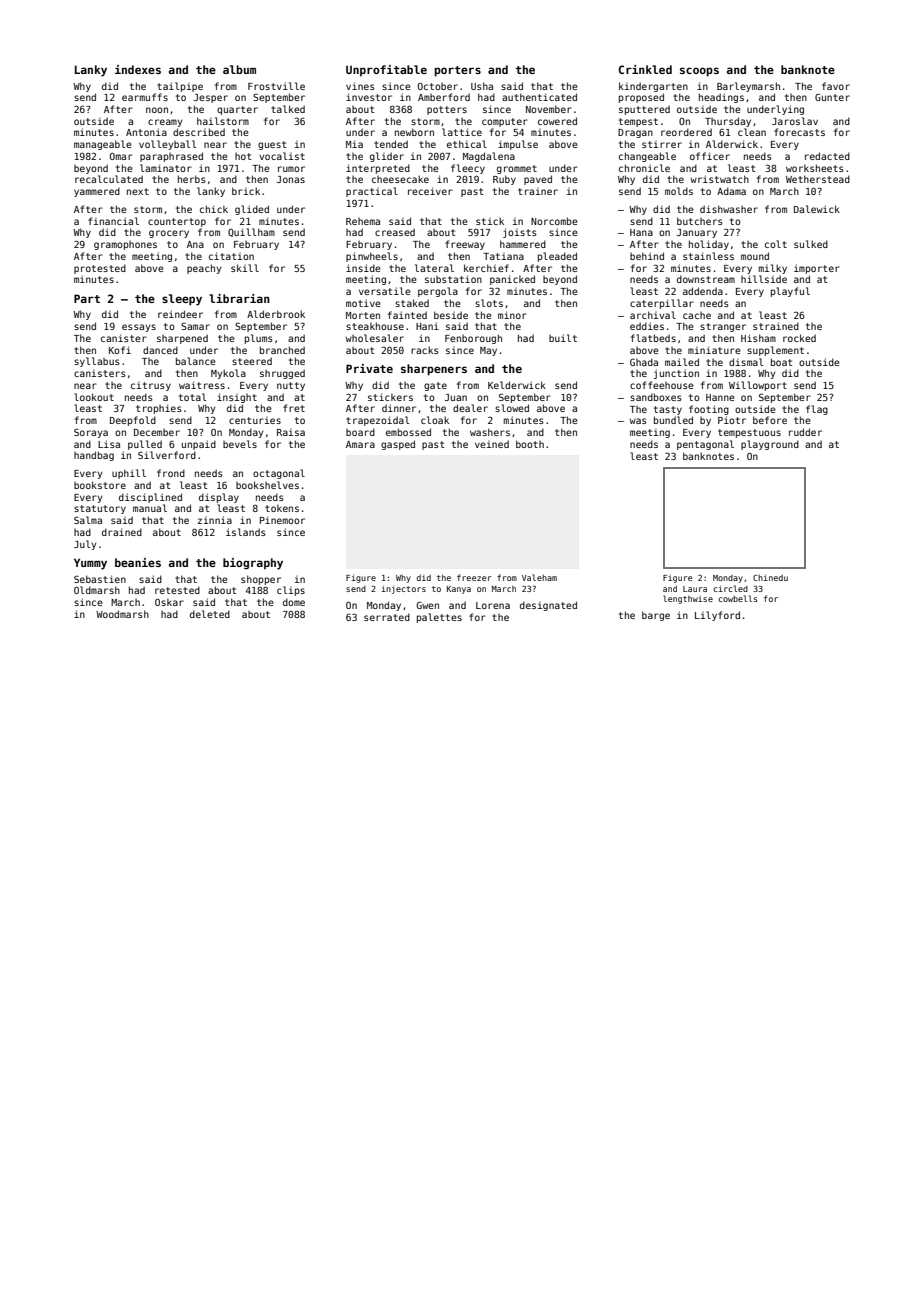  What do you see at coordinates (91, 433) in the page?
I see `Soraya` at bounding box center [91, 433].
